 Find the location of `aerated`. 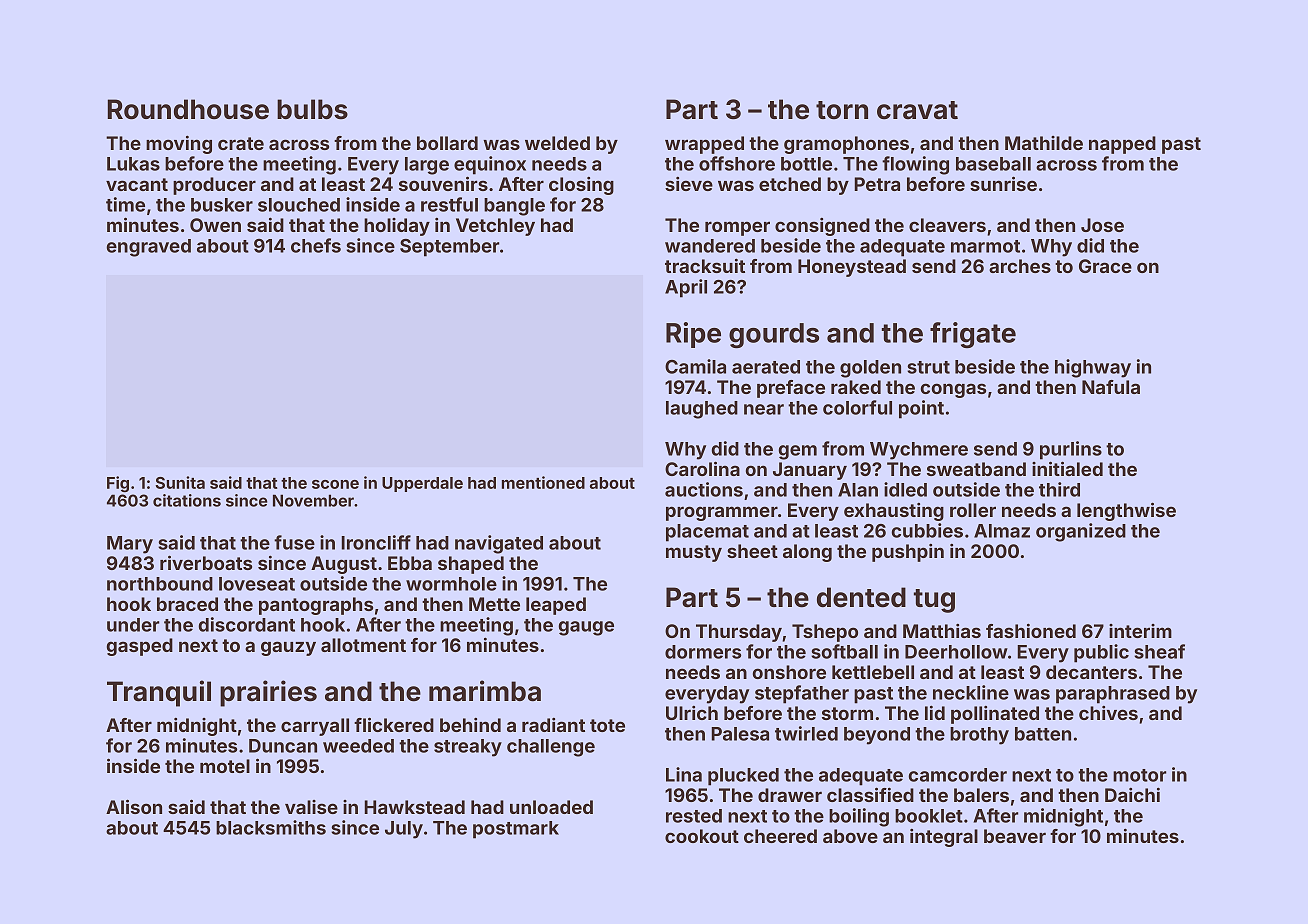

aerated is located at coordinates (766, 367).
